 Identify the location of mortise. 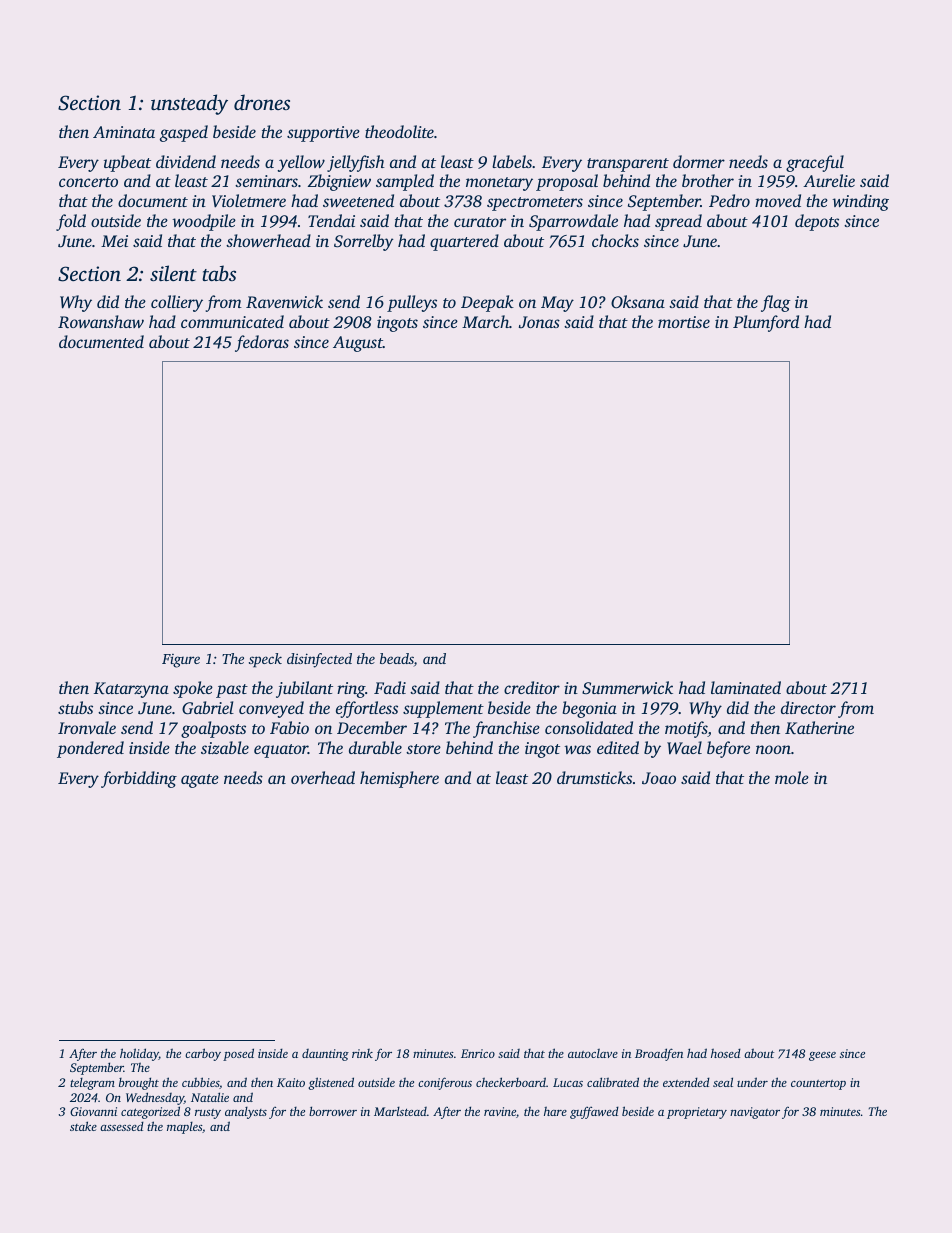
(684, 322).
